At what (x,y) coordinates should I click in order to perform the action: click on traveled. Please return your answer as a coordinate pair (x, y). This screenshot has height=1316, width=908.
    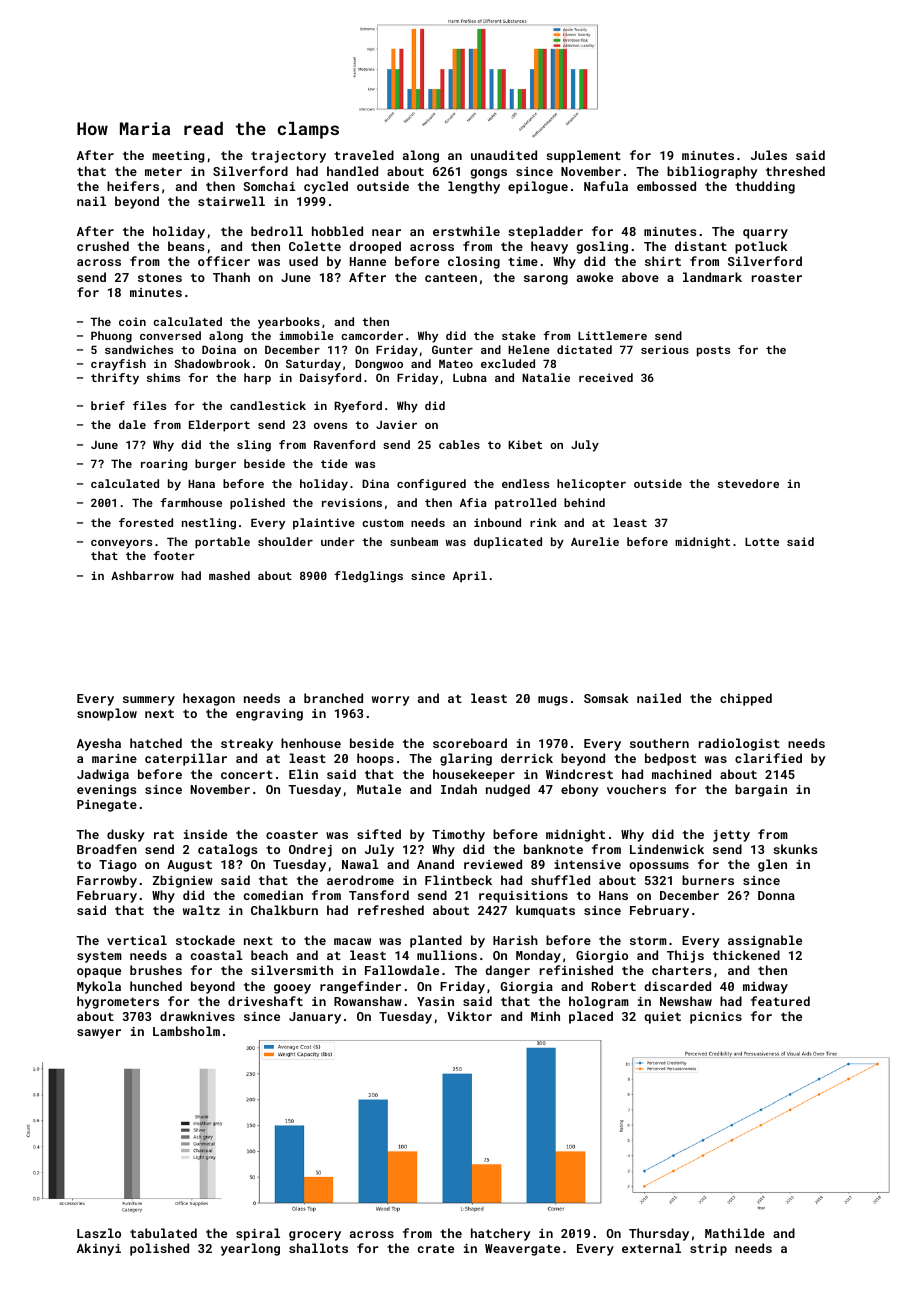
    Looking at the image, I should click on (364, 155).
